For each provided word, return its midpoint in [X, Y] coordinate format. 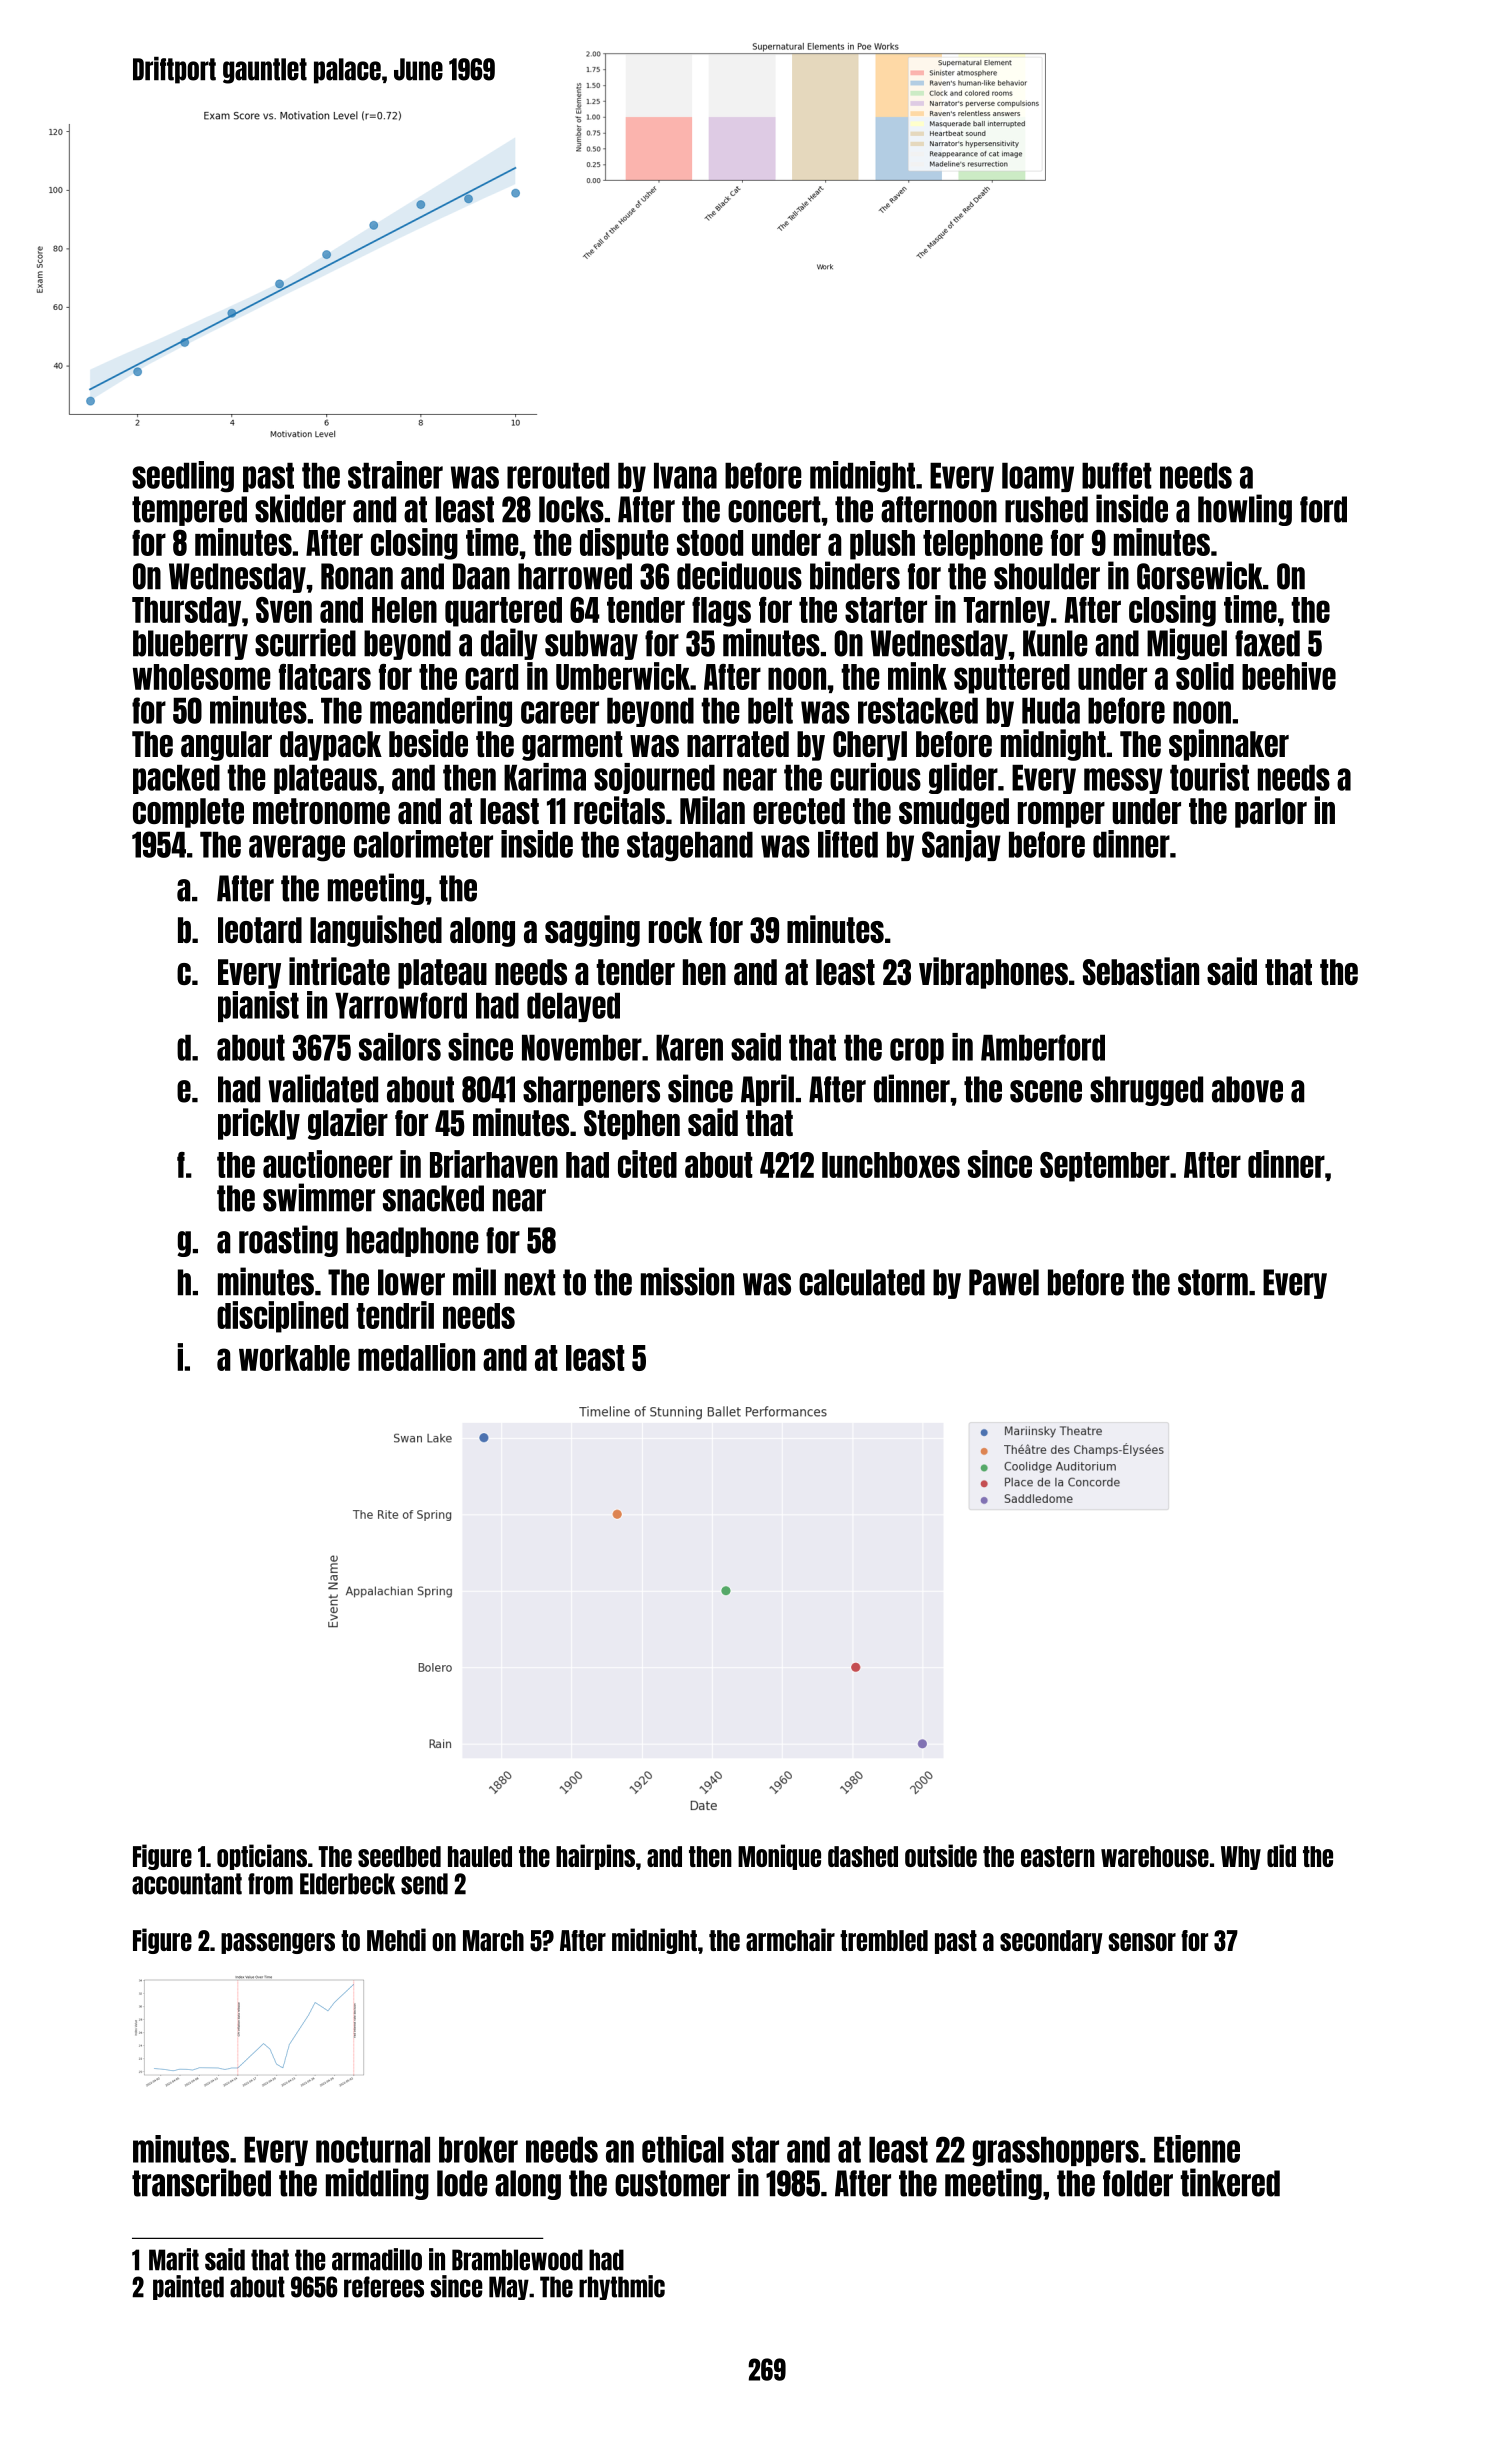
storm [1213, 1282]
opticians [262, 1857]
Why [1241, 1858]
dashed [863, 1856]
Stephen [632, 1125]
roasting [288, 1241]
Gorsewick [1200, 575]
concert [774, 509]
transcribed [201, 2182]
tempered [189, 511]
